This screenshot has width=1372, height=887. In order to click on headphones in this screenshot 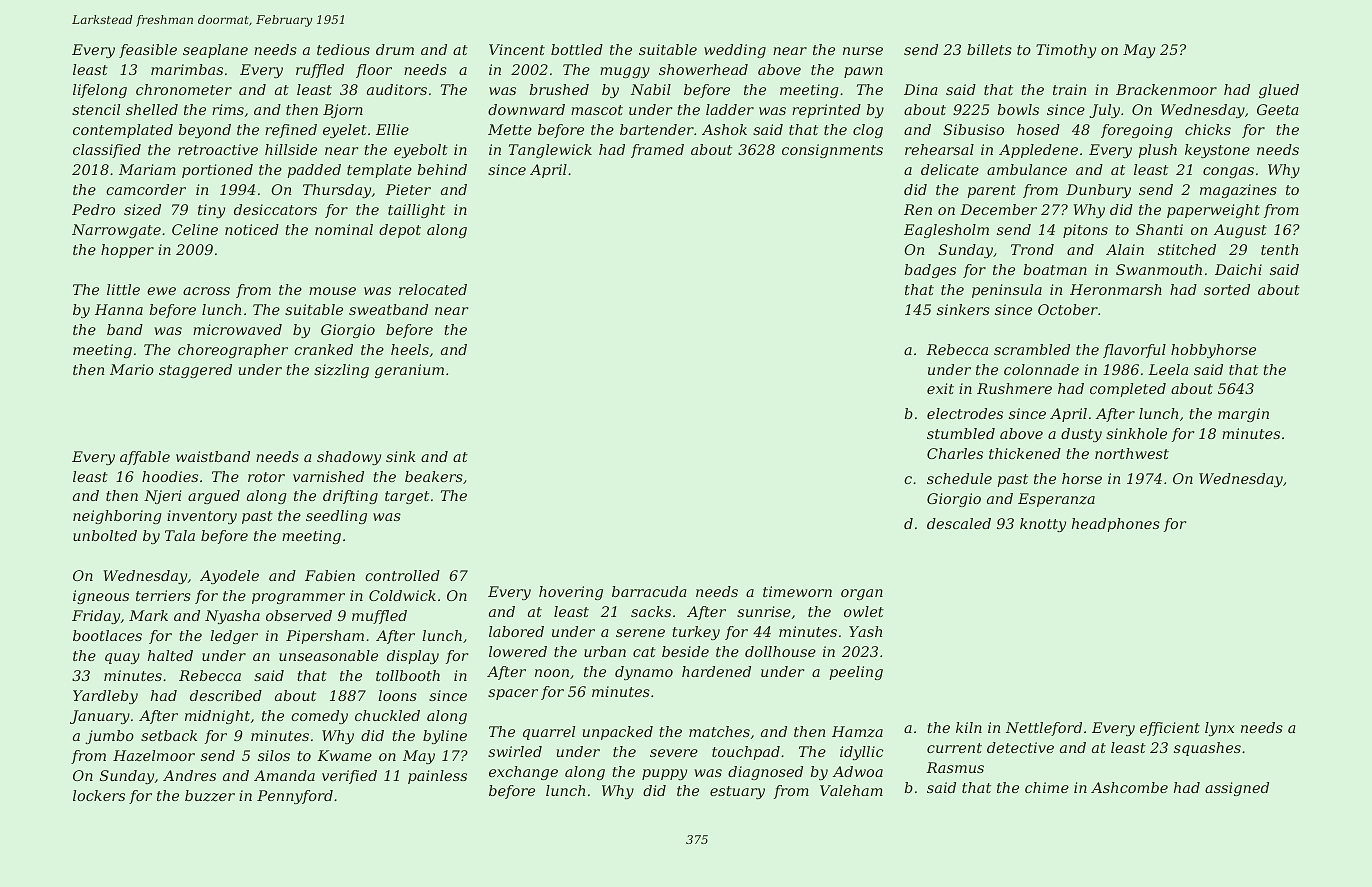, I will do `click(1116, 525)`.
